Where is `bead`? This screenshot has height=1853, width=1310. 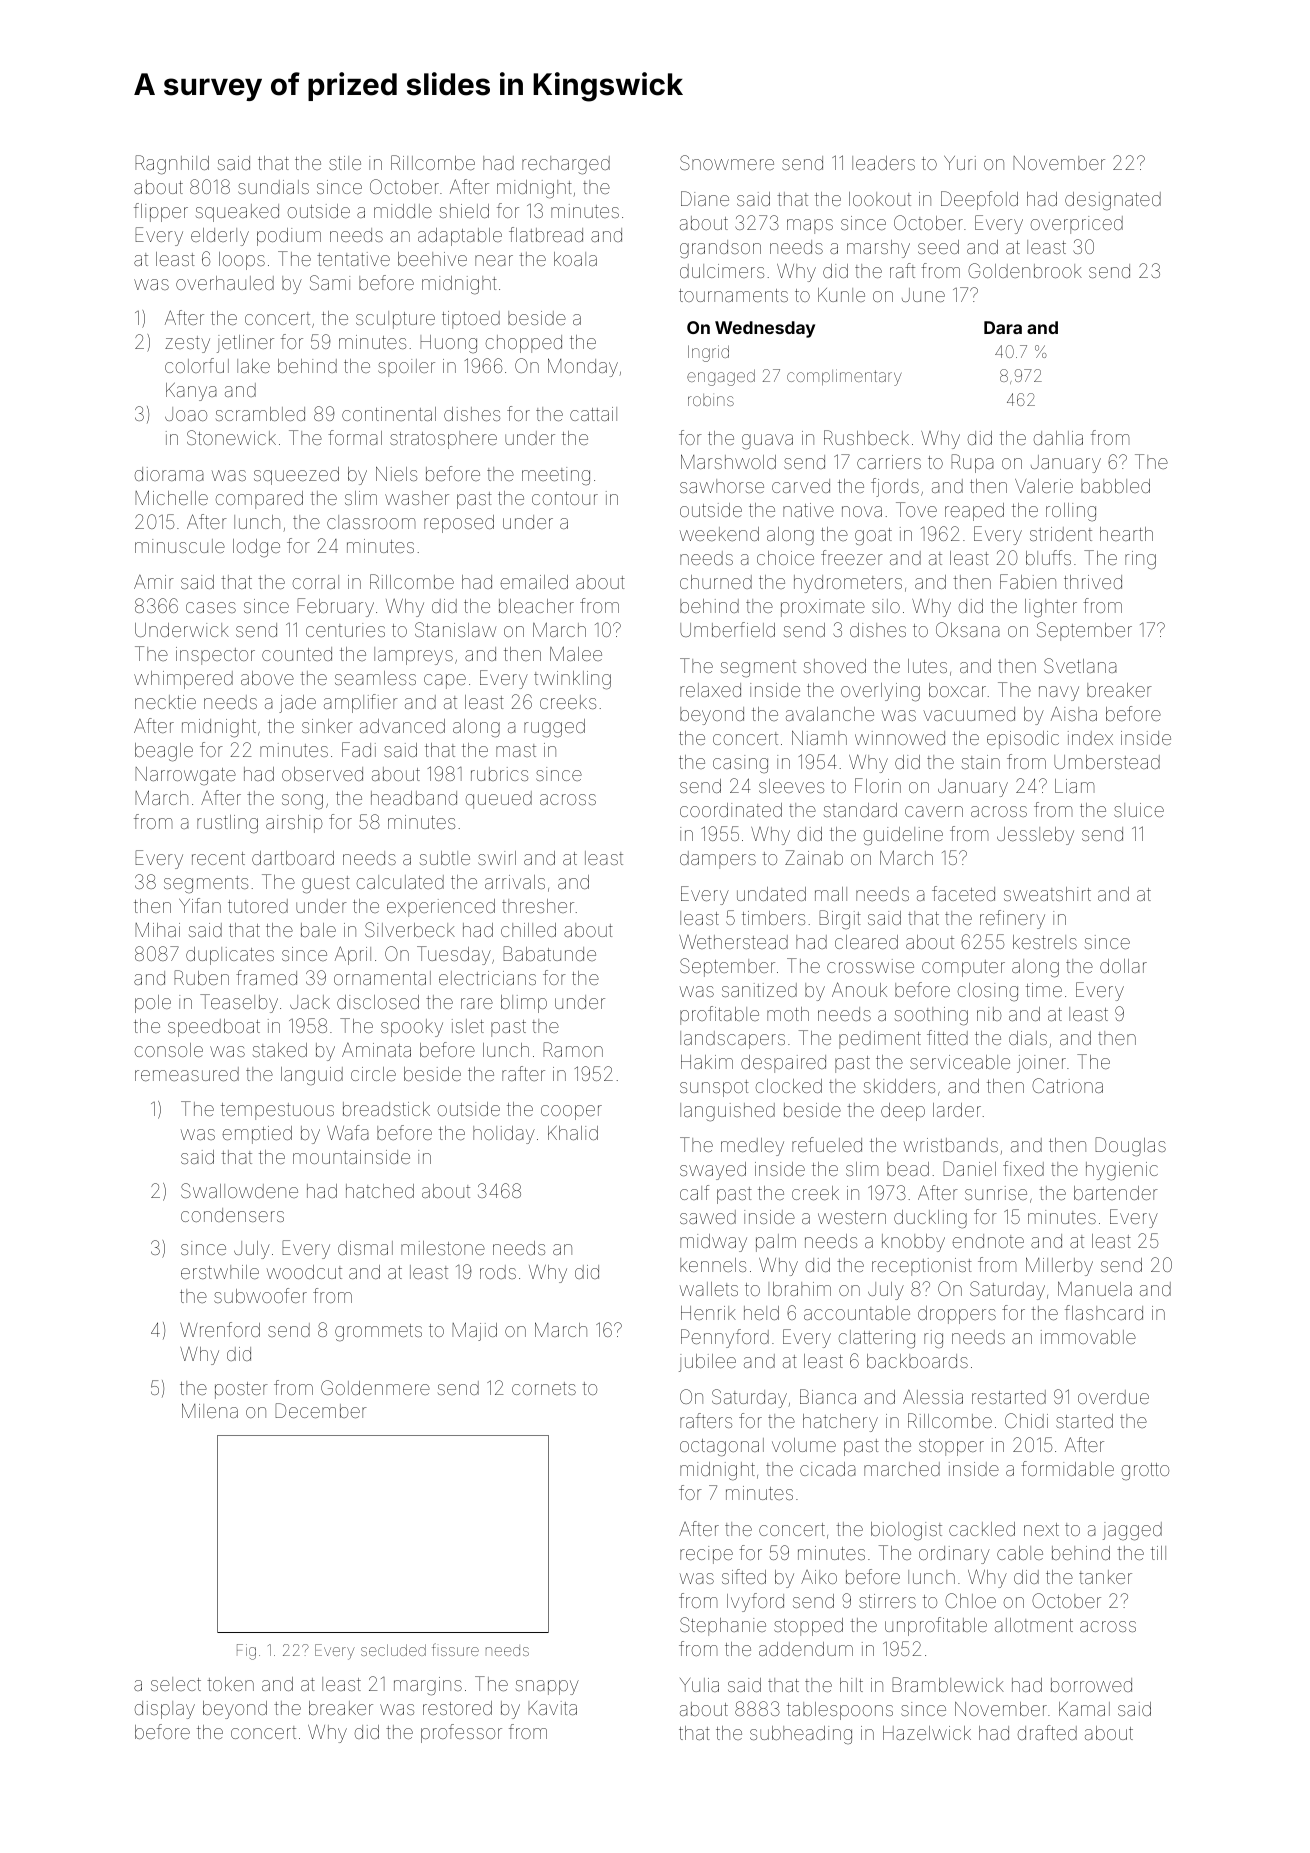 bead is located at coordinates (908, 1169).
